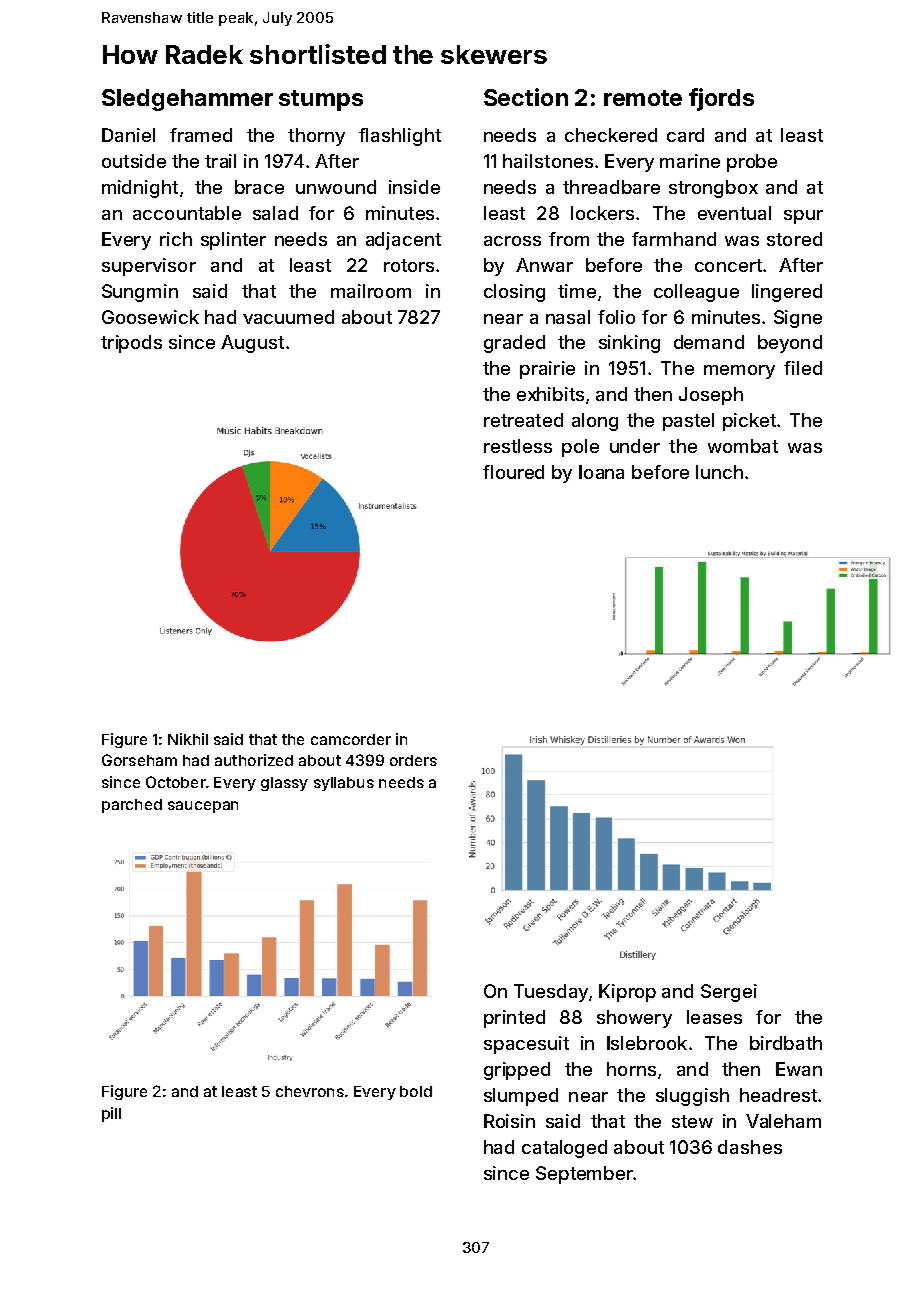  What do you see at coordinates (111, 1114) in the page?
I see `pill` at bounding box center [111, 1114].
